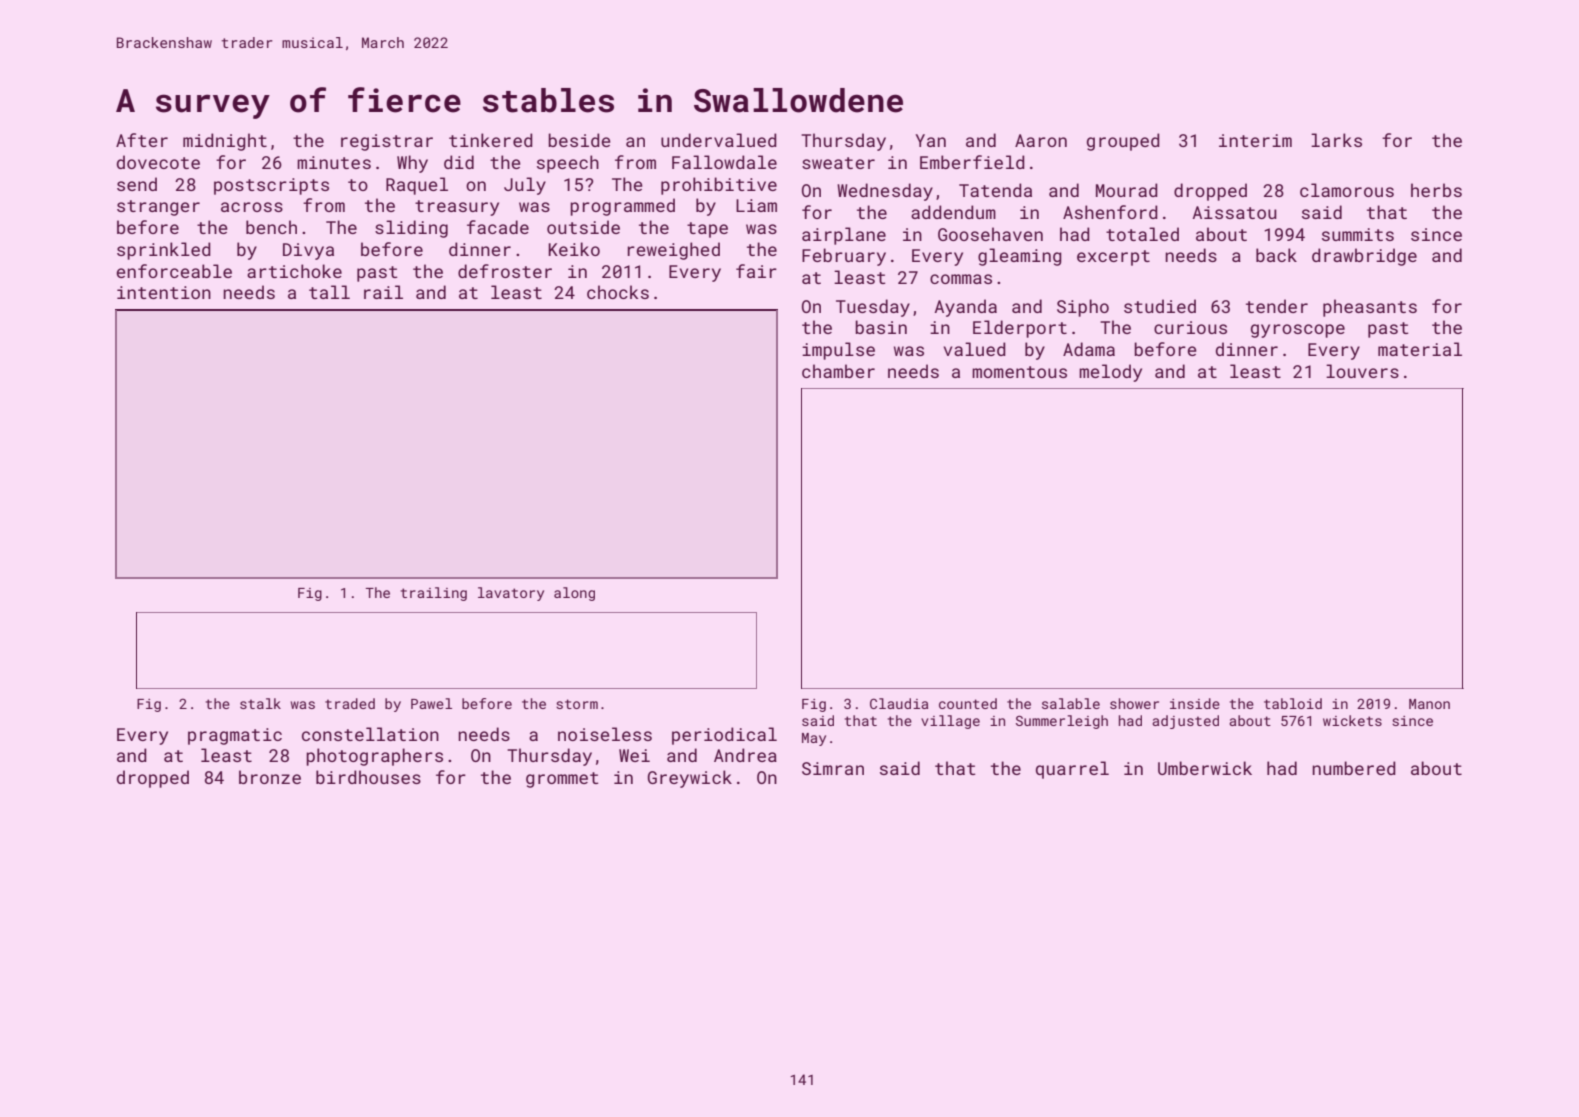 Image resolution: width=1579 pixels, height=1117 pixels. What do you see at coordinates (270, 777) in the document?
I see `bronze` at bounding box center [270, 777].
